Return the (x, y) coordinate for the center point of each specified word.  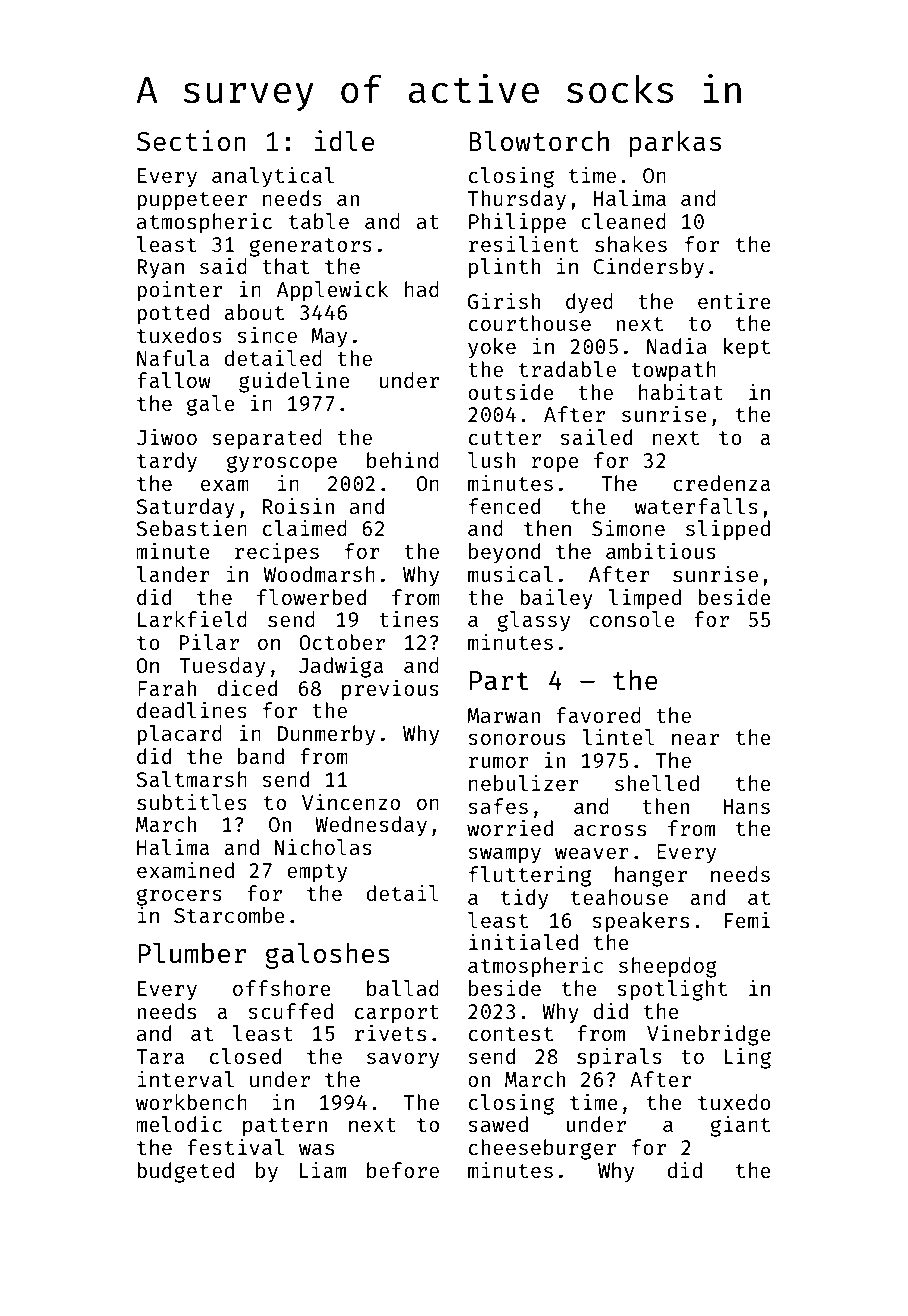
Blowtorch (539, 140)
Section (191, 140)
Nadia (677, 345)
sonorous (516, 739)
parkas (675, 144)
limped (645, 599)
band (261, 756)
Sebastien (191, 528)
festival (235, 1147)
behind (403, 460)
